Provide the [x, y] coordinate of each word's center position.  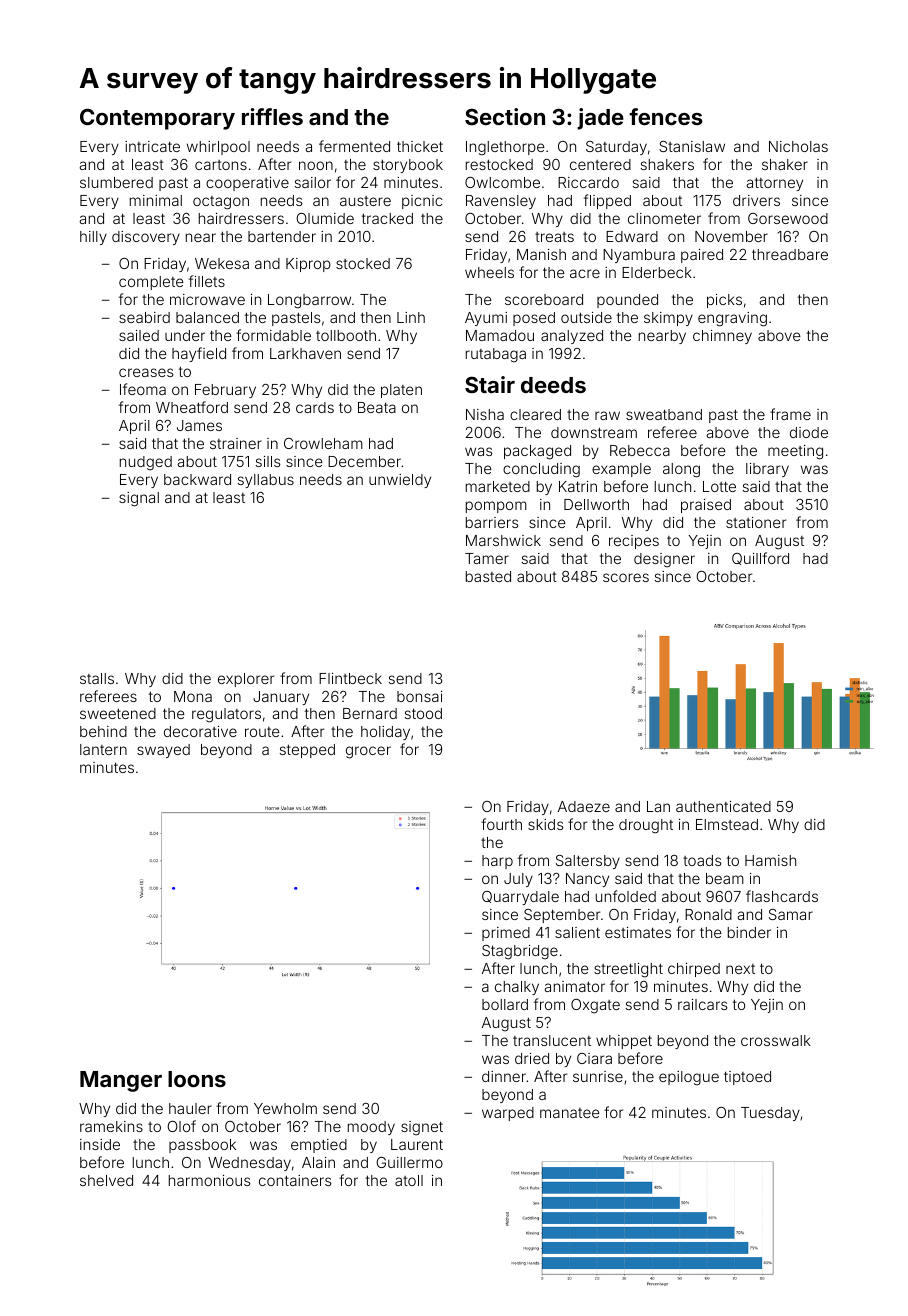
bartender [282, 236]
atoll [409, 1180]
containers [295, 1180]
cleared [535, 414]
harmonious [209, 1180]
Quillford [760, 558]
